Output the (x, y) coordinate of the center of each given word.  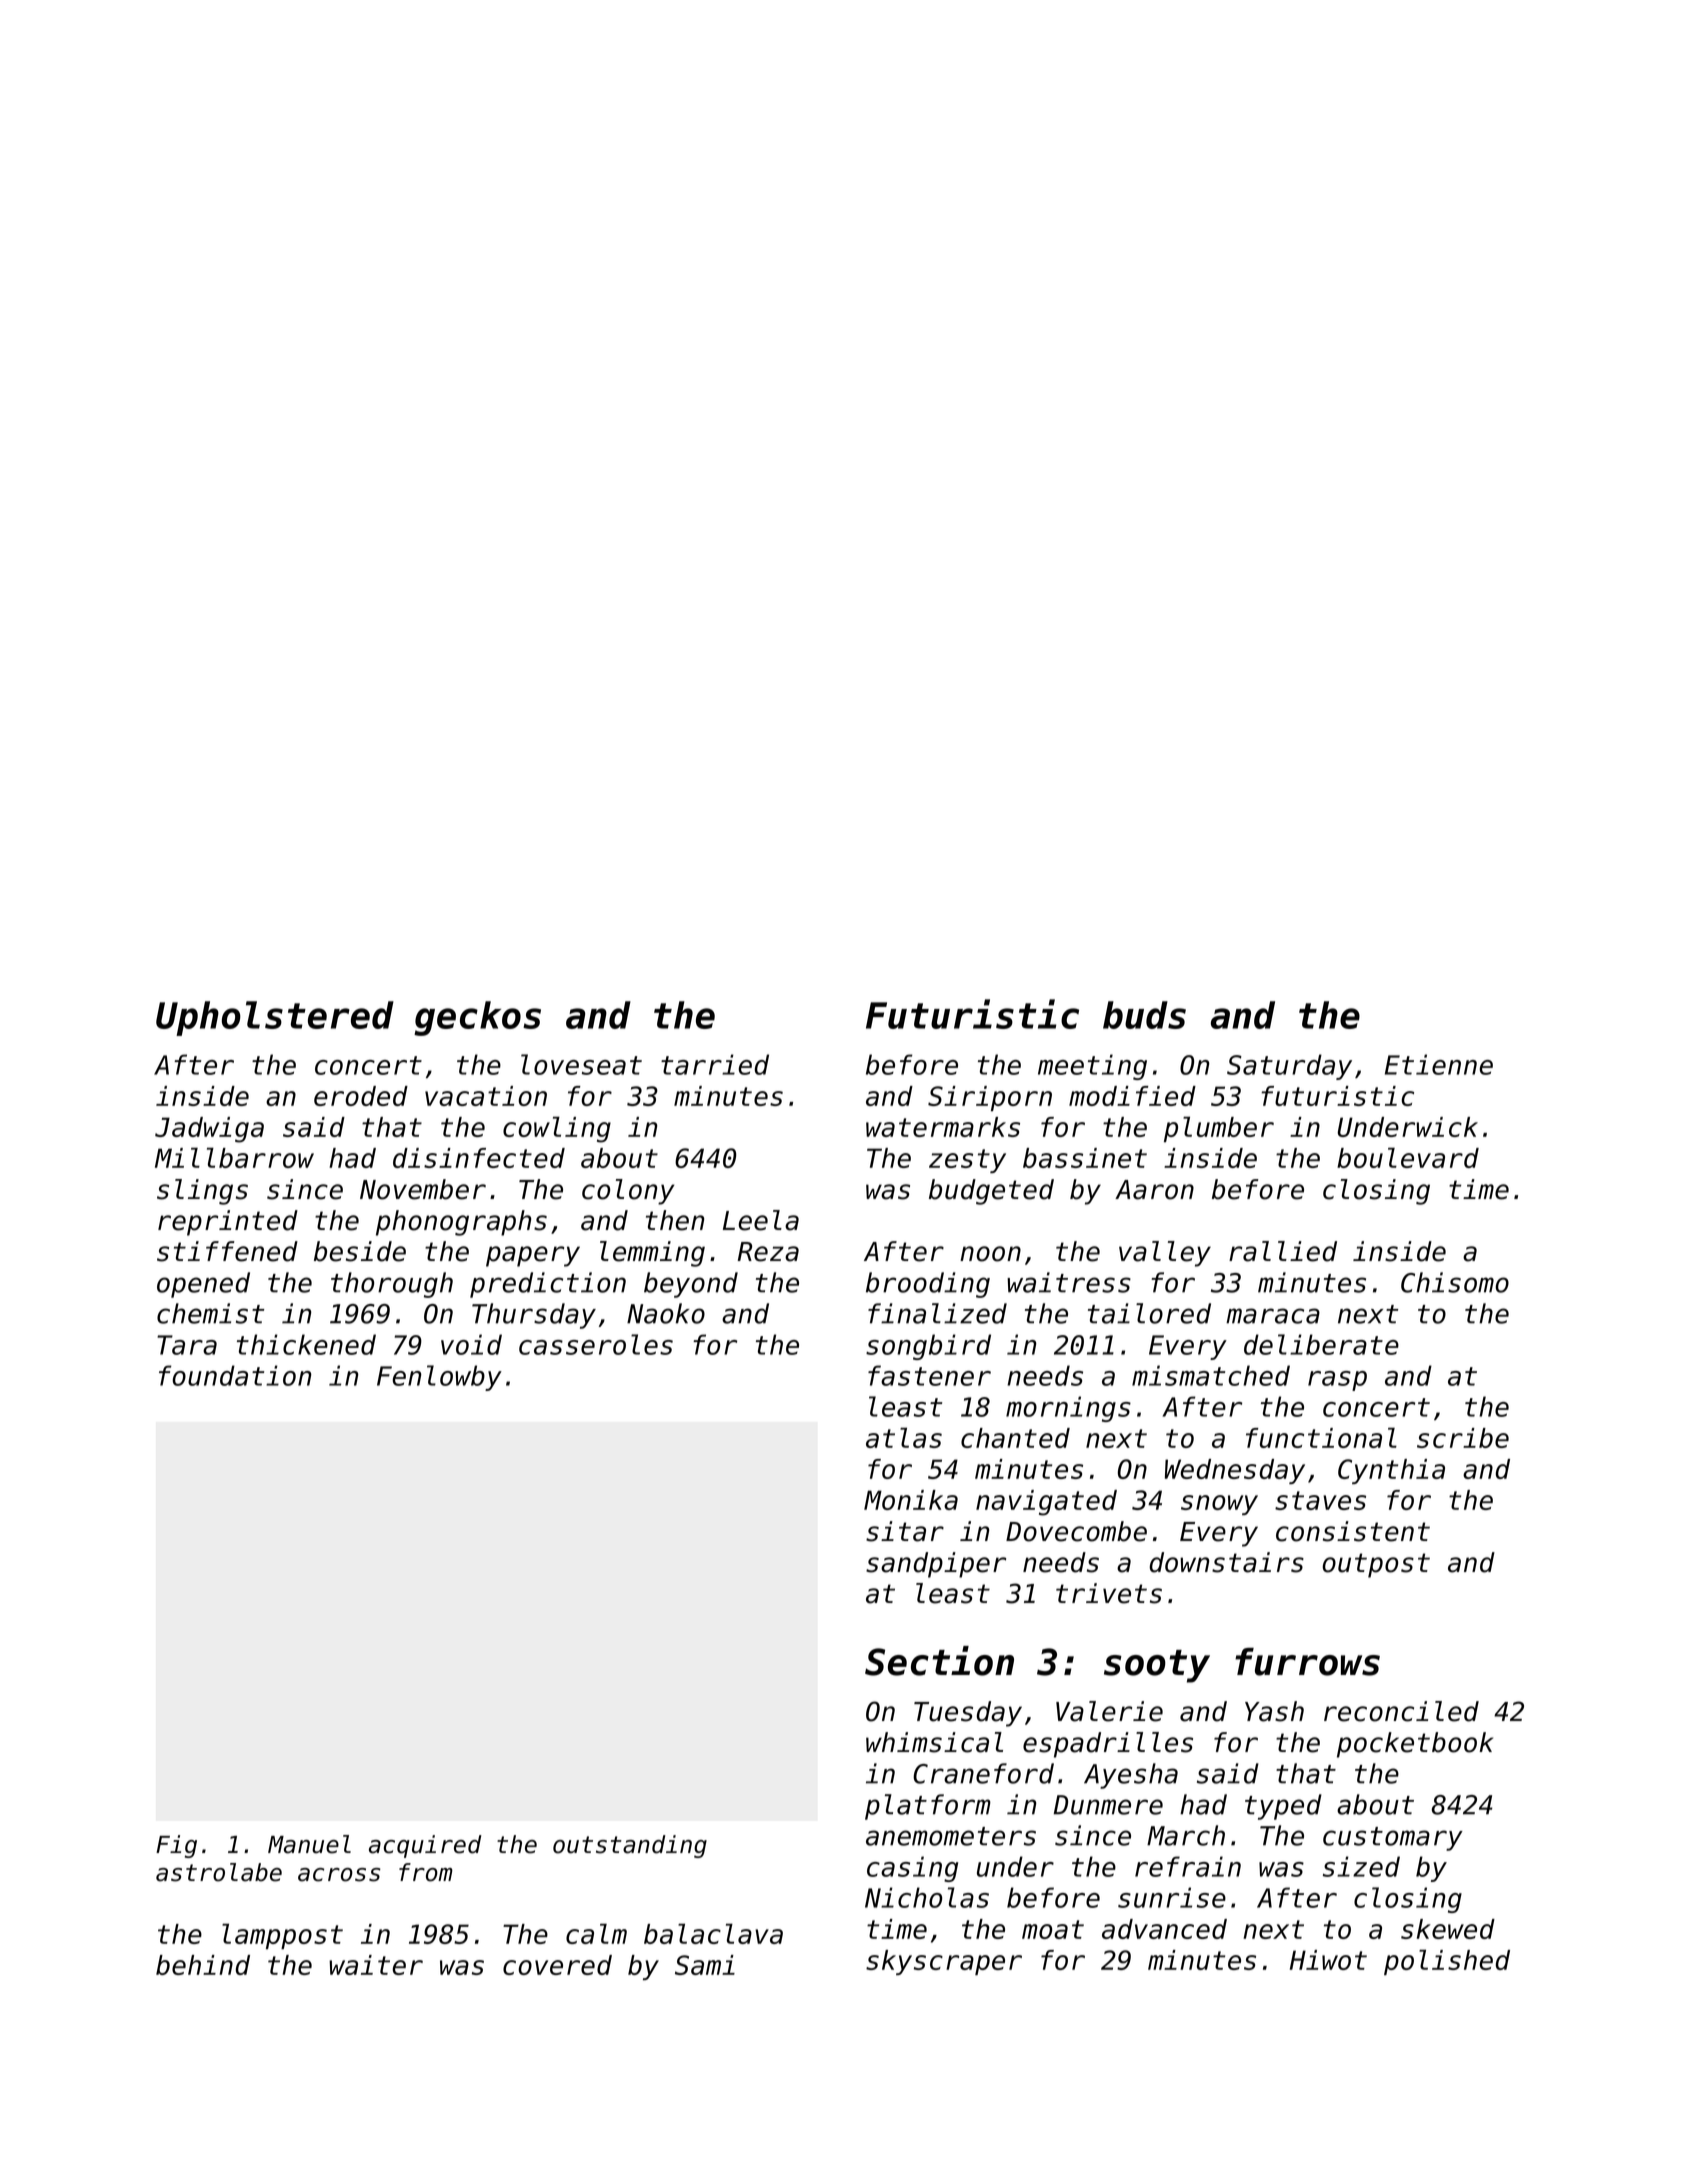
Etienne (1439, 1064)
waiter (376, 1965)
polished (1447, 1962)
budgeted (991, 1192)
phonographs (461, 1223)
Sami (705, 1965)
